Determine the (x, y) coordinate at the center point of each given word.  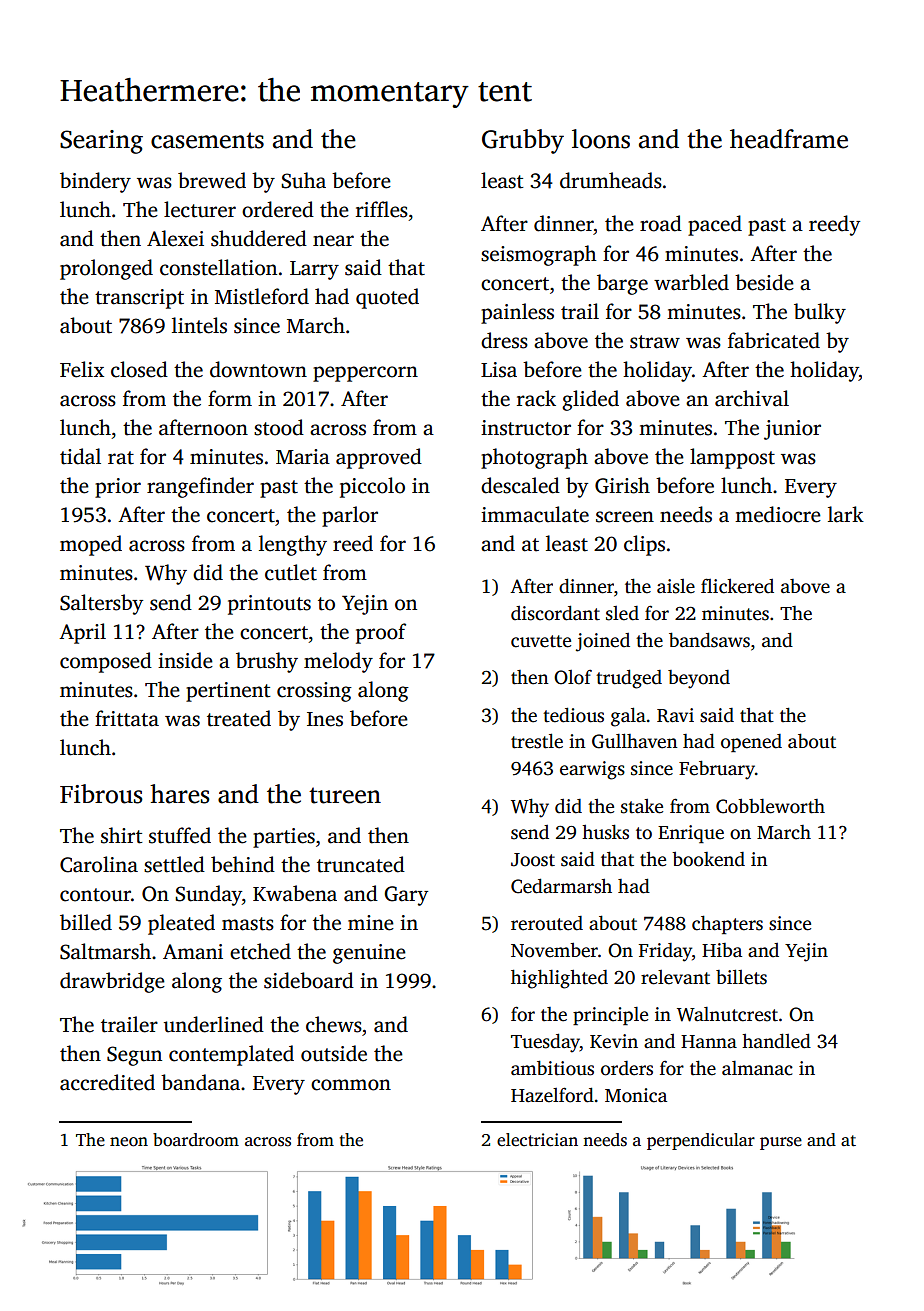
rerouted (547, 923)
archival (752, 398)
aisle (676, 586)
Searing (101, 142)
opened (751, 743)
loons (601, 139)
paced (715, 225)
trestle (537, 741)
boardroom (196, 1140)
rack (536, 398)
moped (91, 545)
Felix (82, 369)
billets (741, 977)
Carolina (99, 864)
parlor (350, 516)
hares (180, 794)
